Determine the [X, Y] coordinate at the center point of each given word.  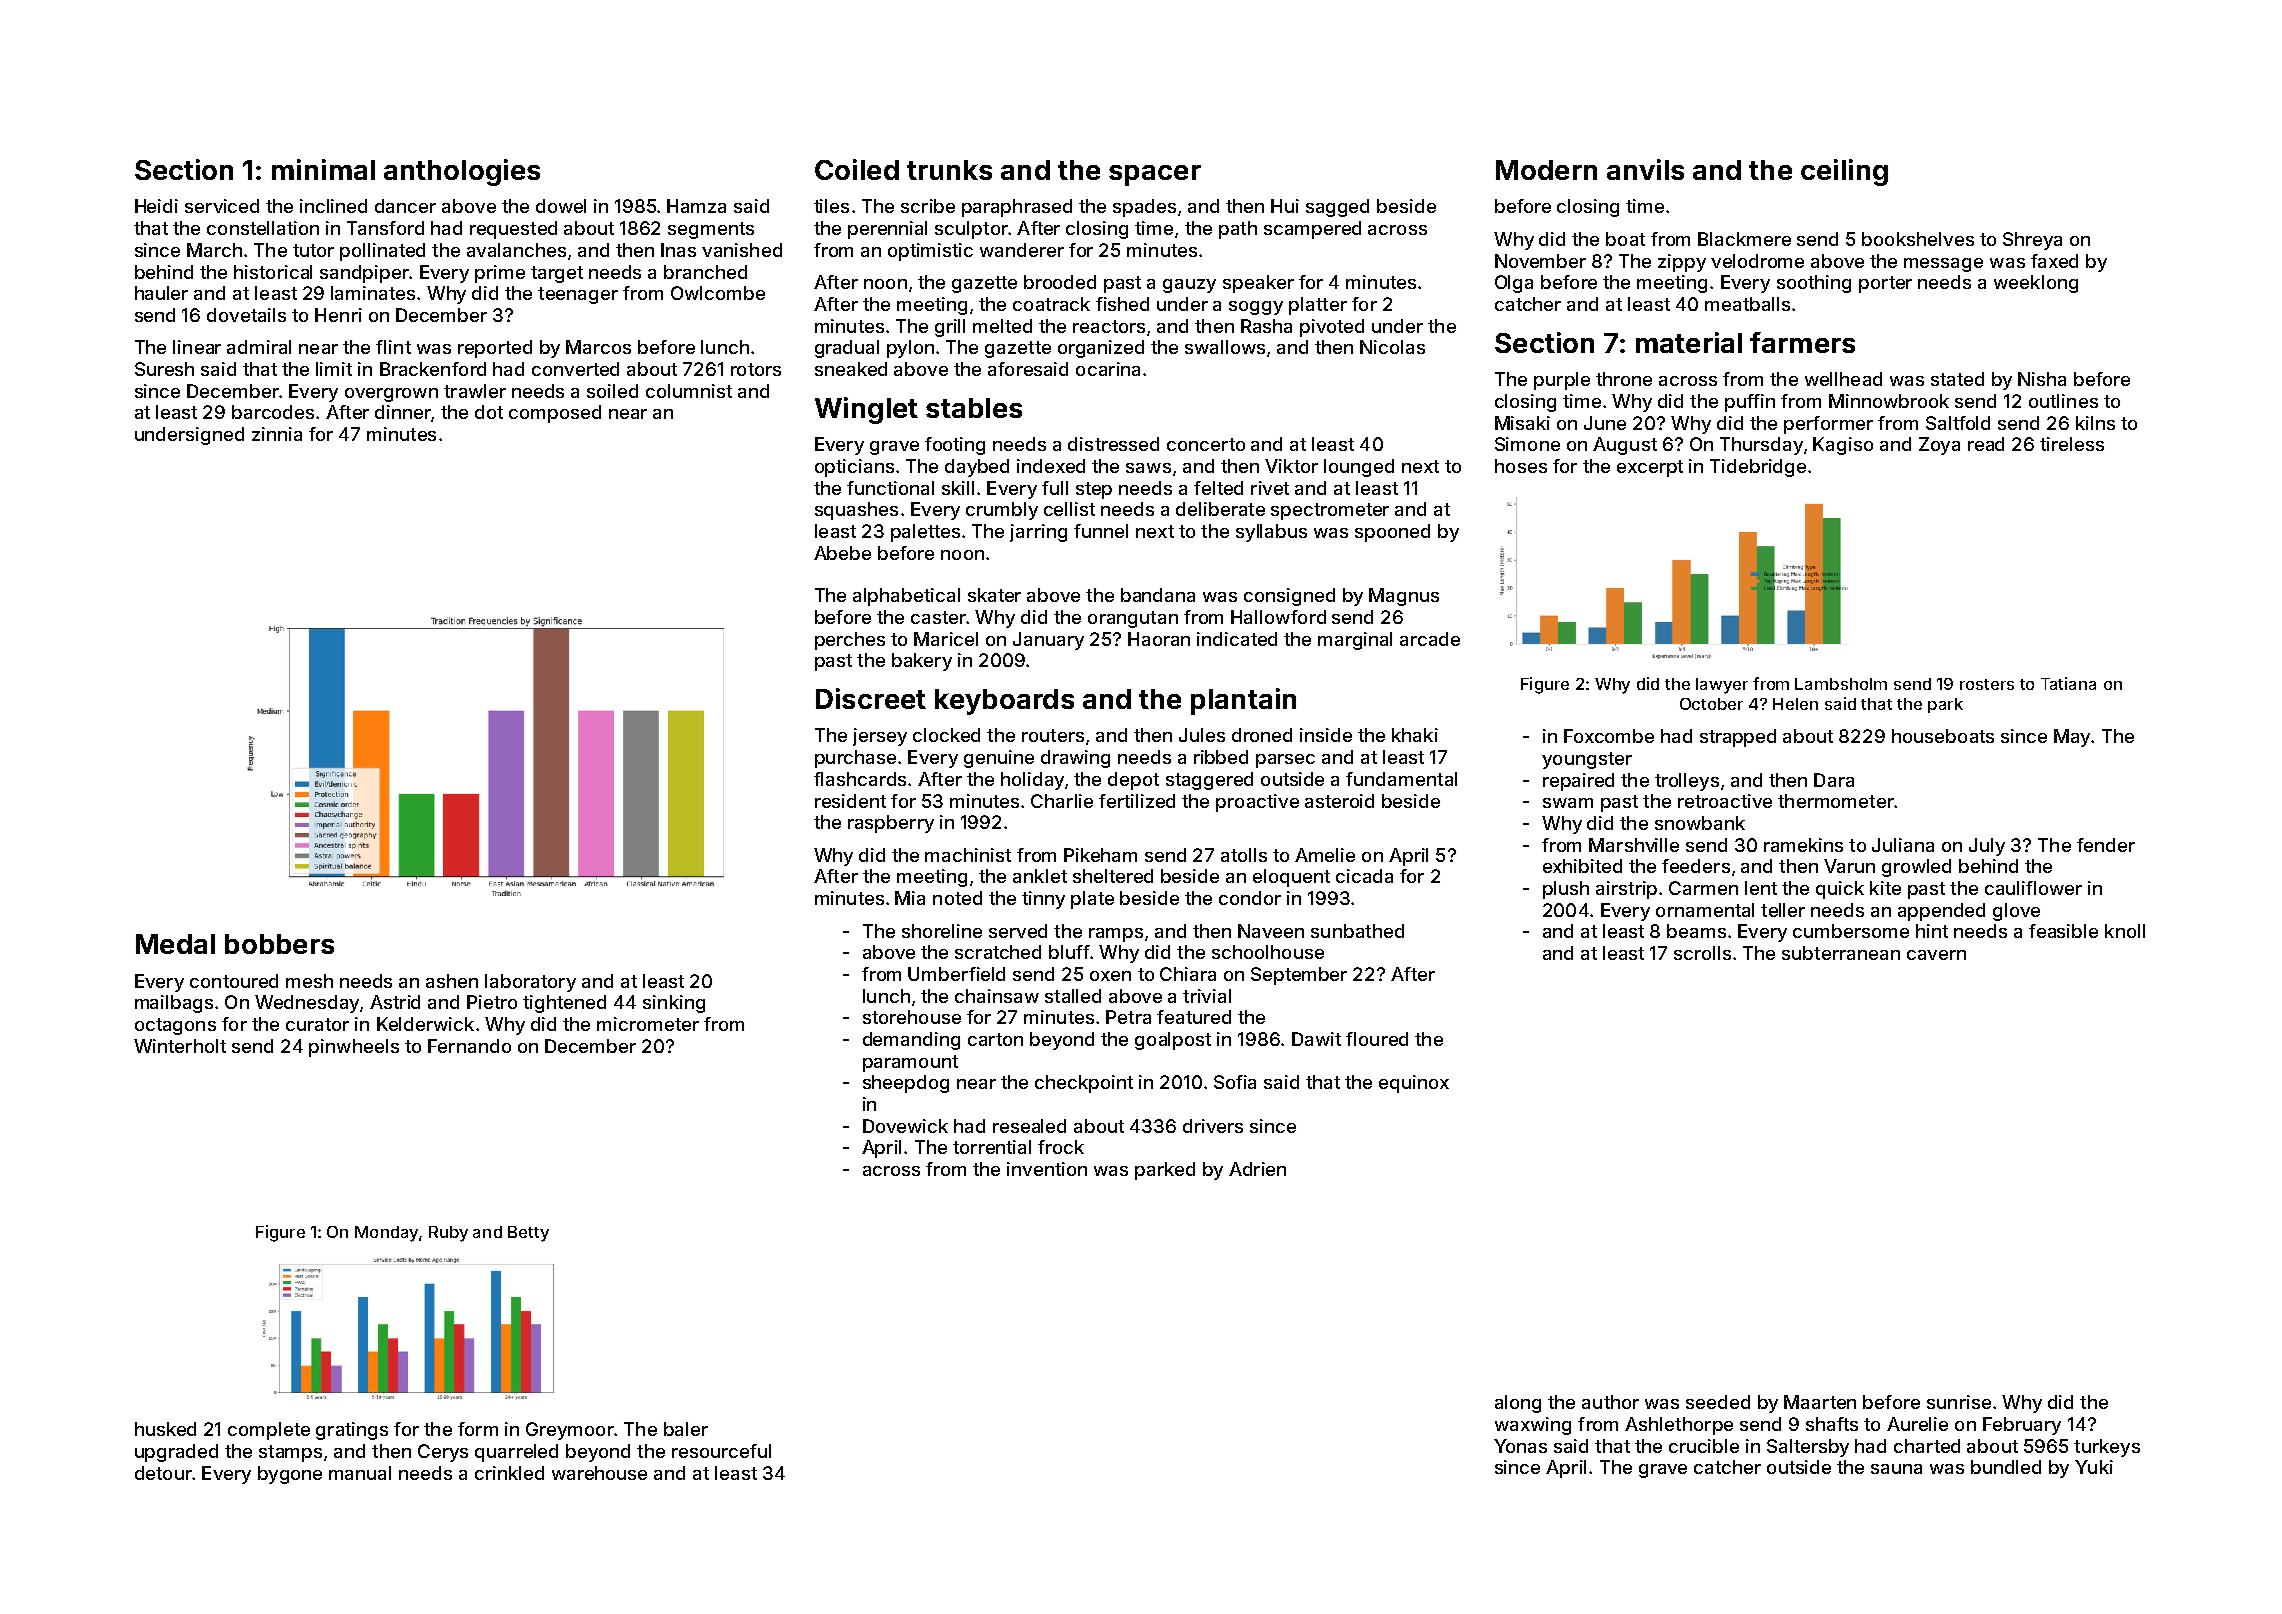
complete [269, 1431]
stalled [1073, 996]
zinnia [277, 434]
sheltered [1113, 876]
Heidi [156, 206]
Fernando [469, 1046]
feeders [1696, 866]
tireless [2072, 444]
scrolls [1702, 953]
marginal [1355, 641]
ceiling [1844, 172]
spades [1144, 208]
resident [850, 801]
